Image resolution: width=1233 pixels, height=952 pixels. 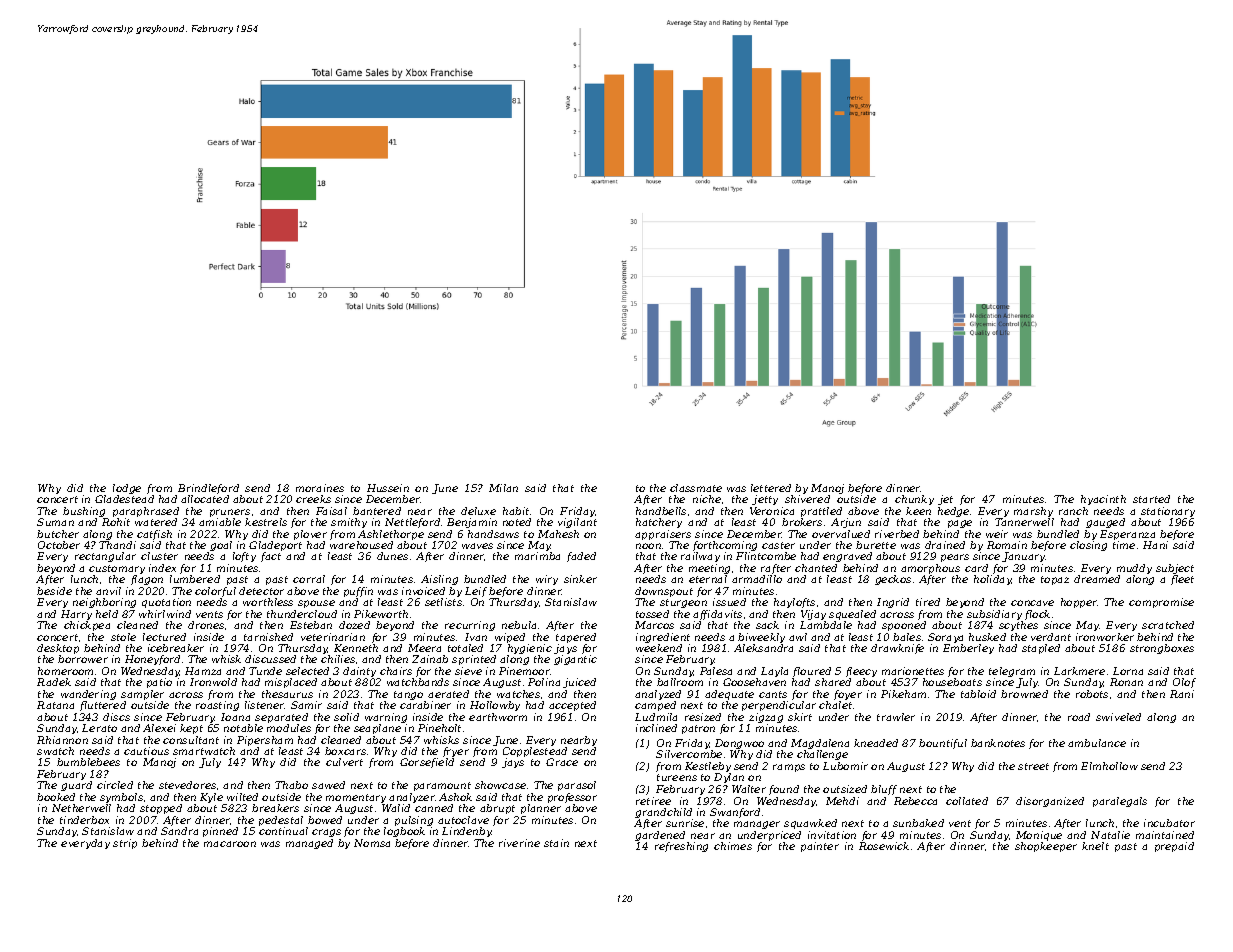 What do you see at coordinates (696, 488) in the document?
I see `classmate` at bounding box center [696, 488].
